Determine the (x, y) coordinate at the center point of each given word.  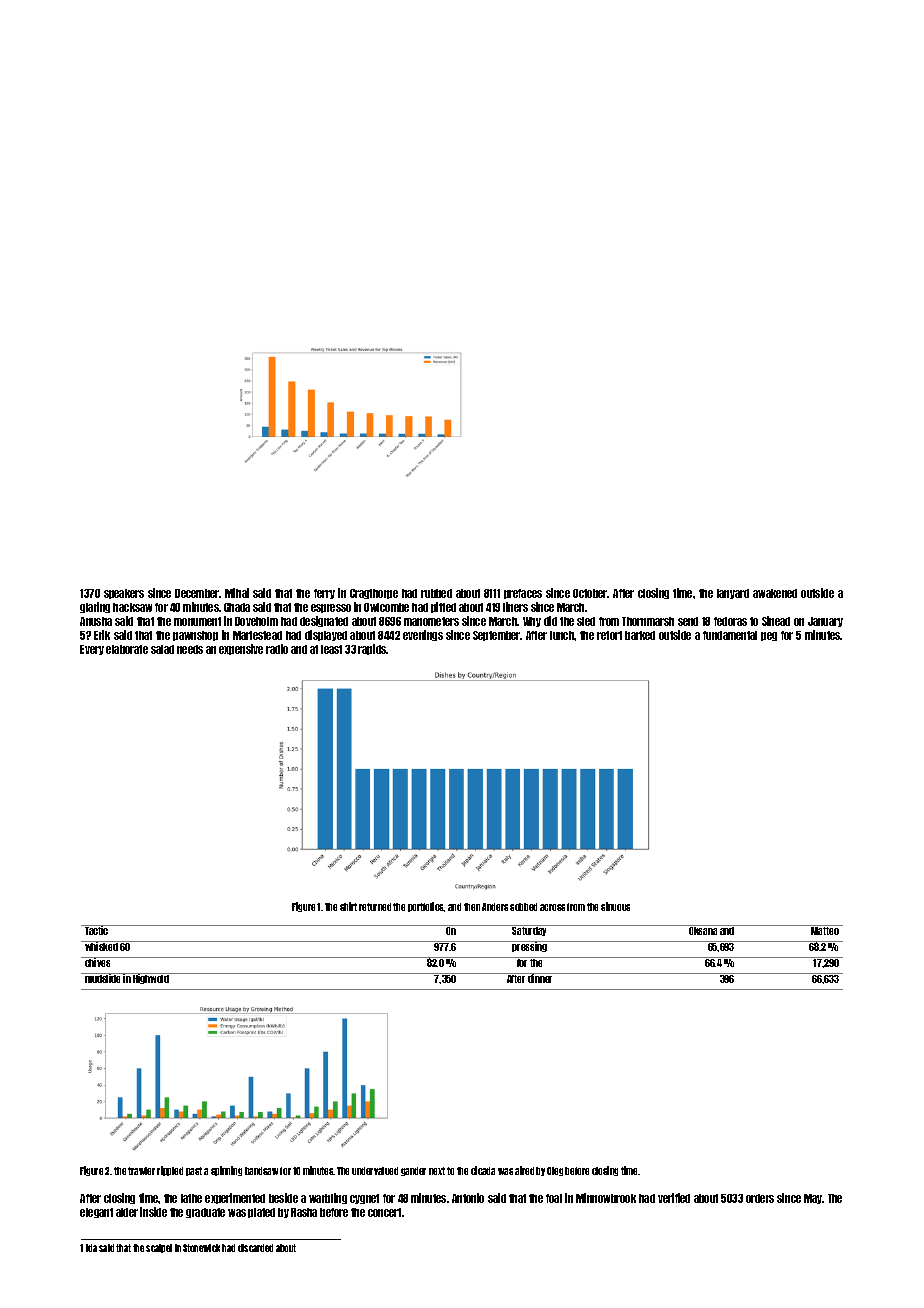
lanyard (733, 594)
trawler (141, 1171)
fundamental (730, 635)
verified (674, 1198)
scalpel (159, 1248)
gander (413, 1171)
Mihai (237, 593)
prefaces (523, 594)
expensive (241, 649)
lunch (562, 635)
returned (375, 907)
